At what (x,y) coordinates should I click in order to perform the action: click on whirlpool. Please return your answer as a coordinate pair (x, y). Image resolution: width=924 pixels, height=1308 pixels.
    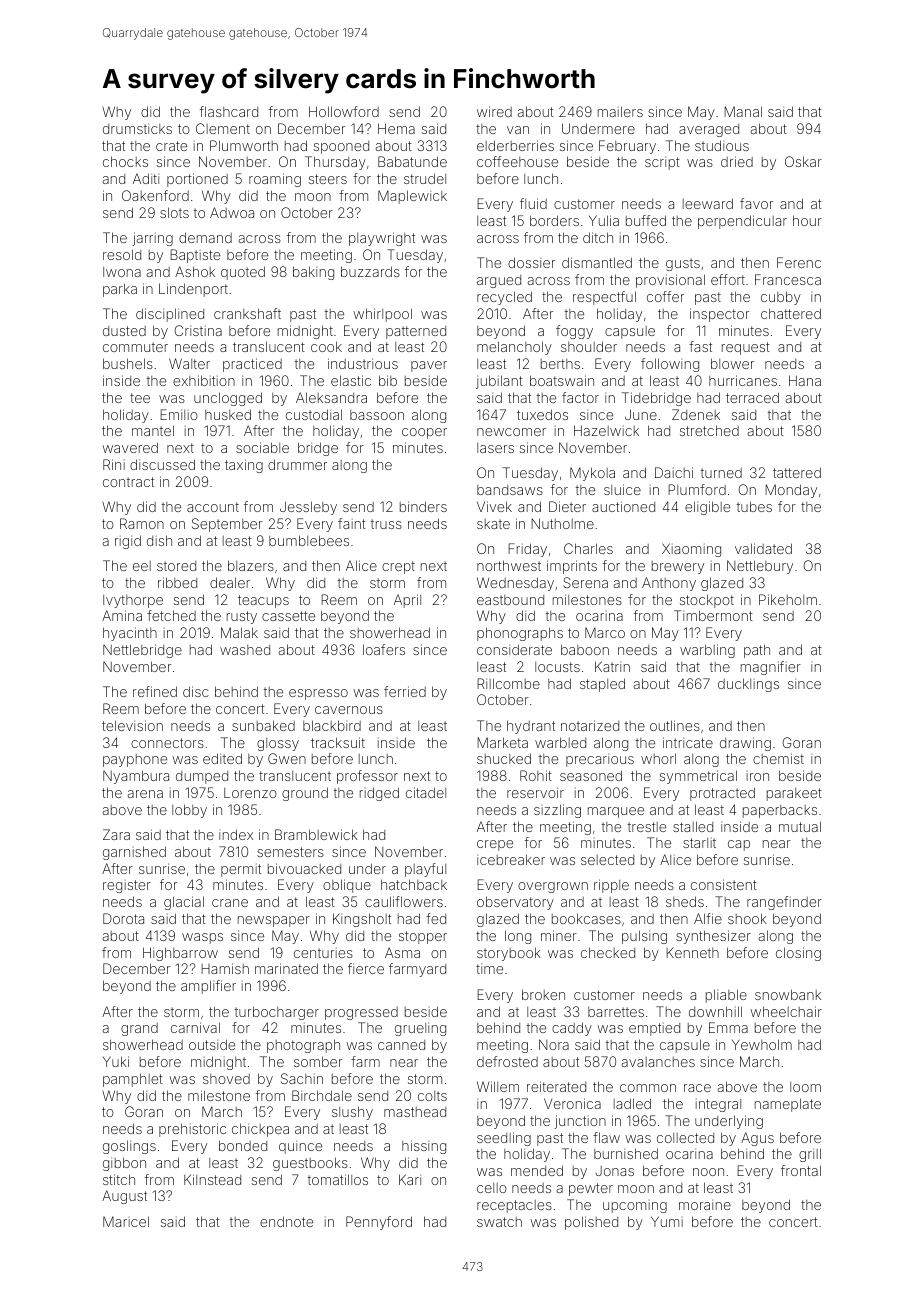
    Looking at the image, I should click on (382, 315).
